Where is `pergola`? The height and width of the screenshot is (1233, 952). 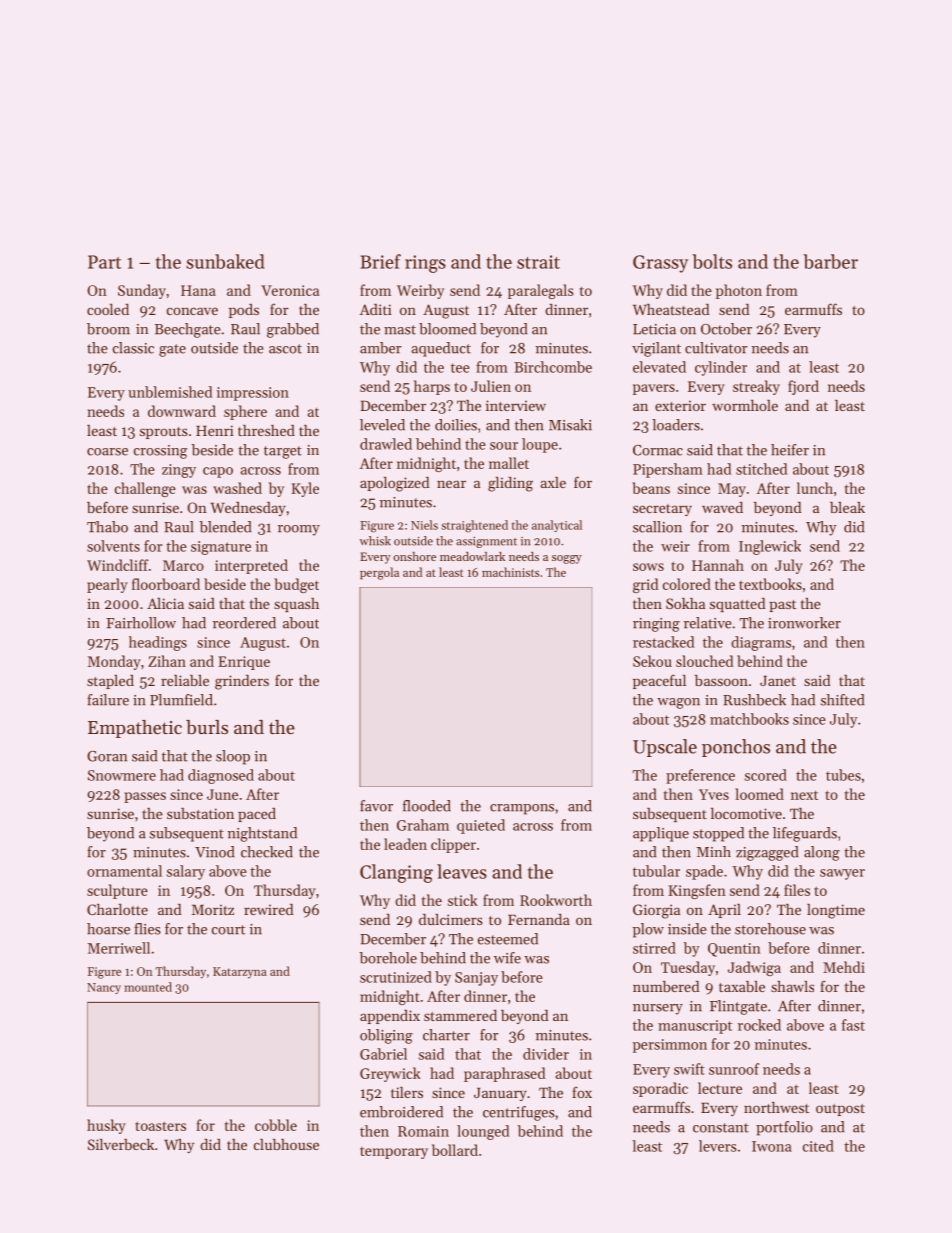
pergola is located at coordinates (379, 573).
